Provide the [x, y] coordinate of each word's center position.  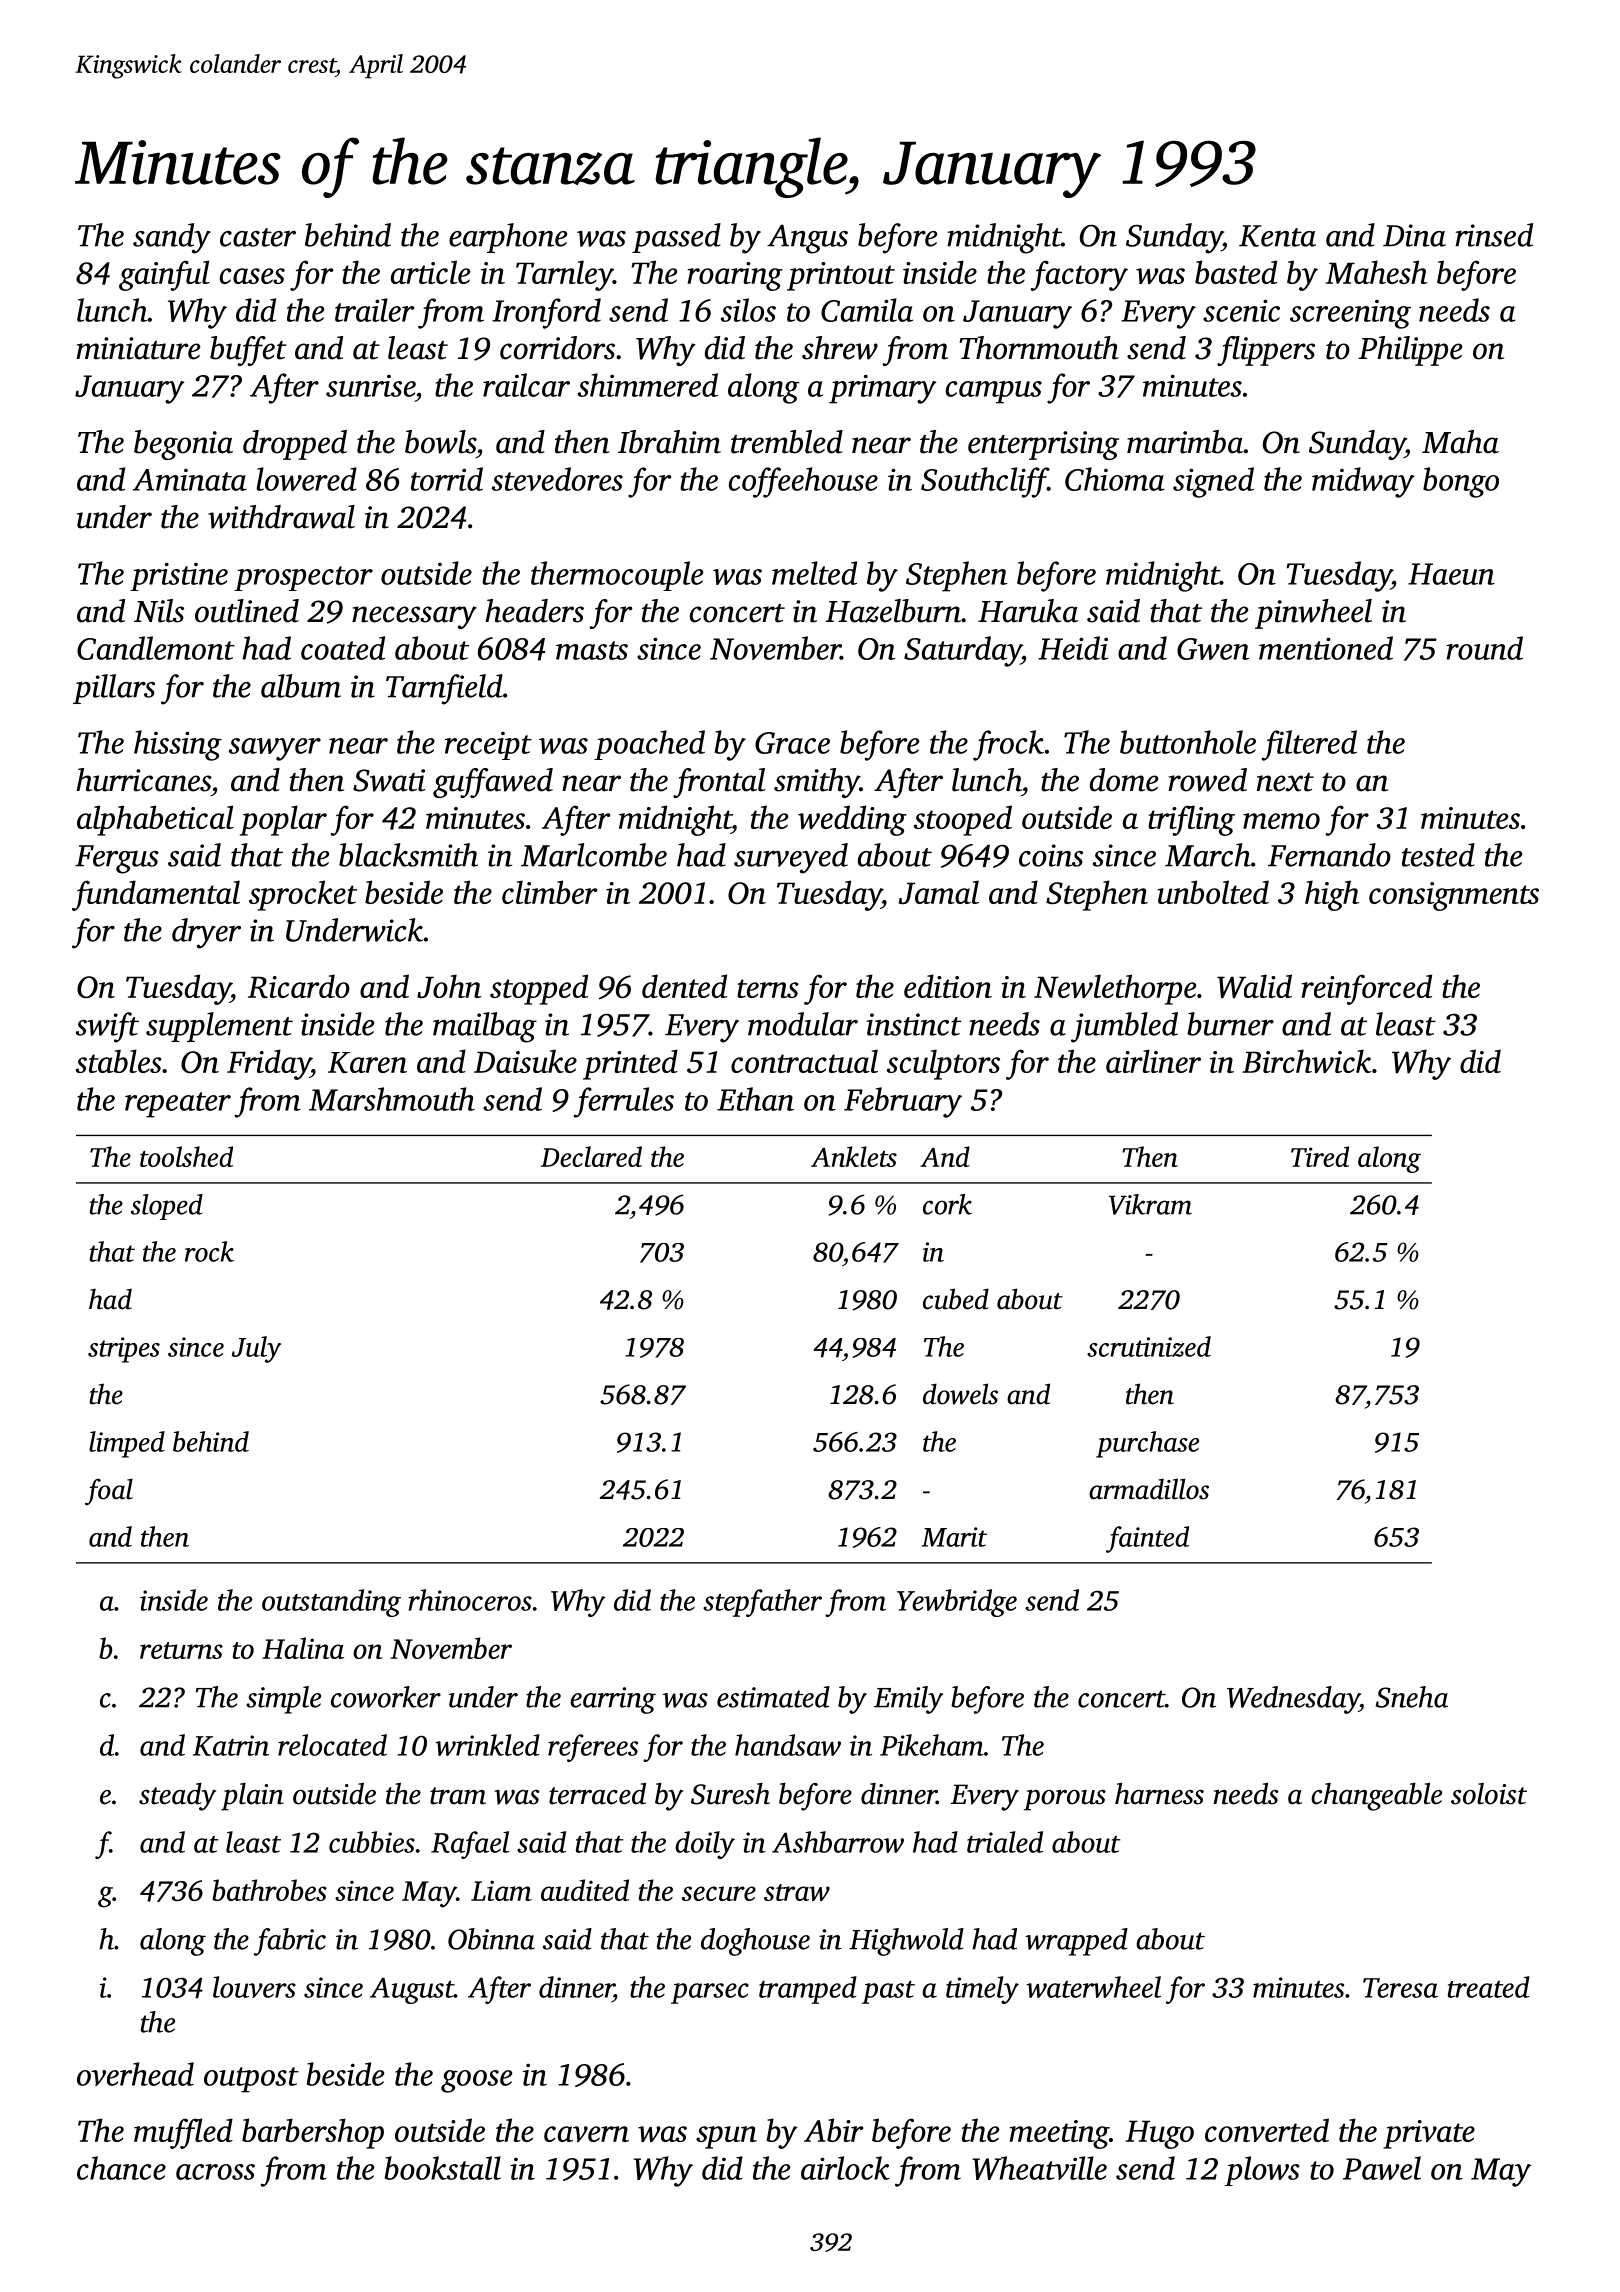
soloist [1489, 1794]
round [1484, 648]
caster [258, 237]
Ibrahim [669, 442]
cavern [586, 2134]
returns [181, 1650]
